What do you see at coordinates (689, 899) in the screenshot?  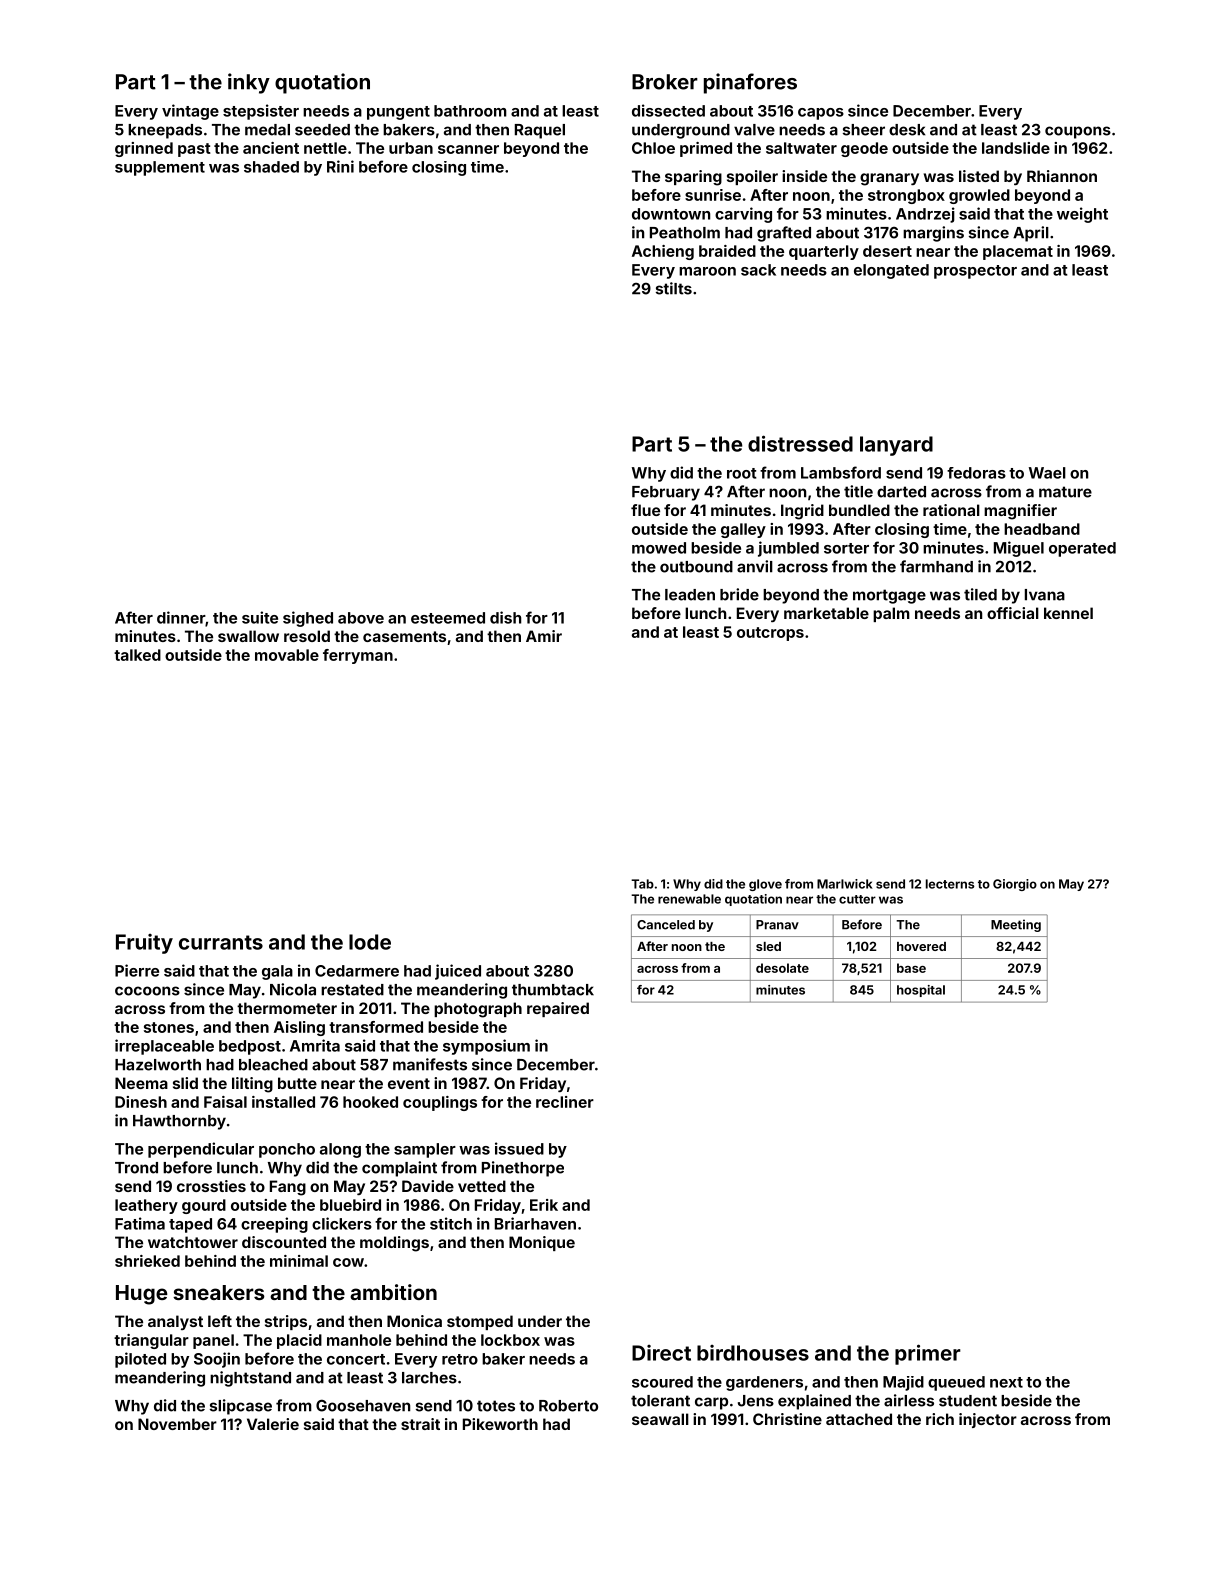 I see `renewable` at bounding box center [689, 899].
